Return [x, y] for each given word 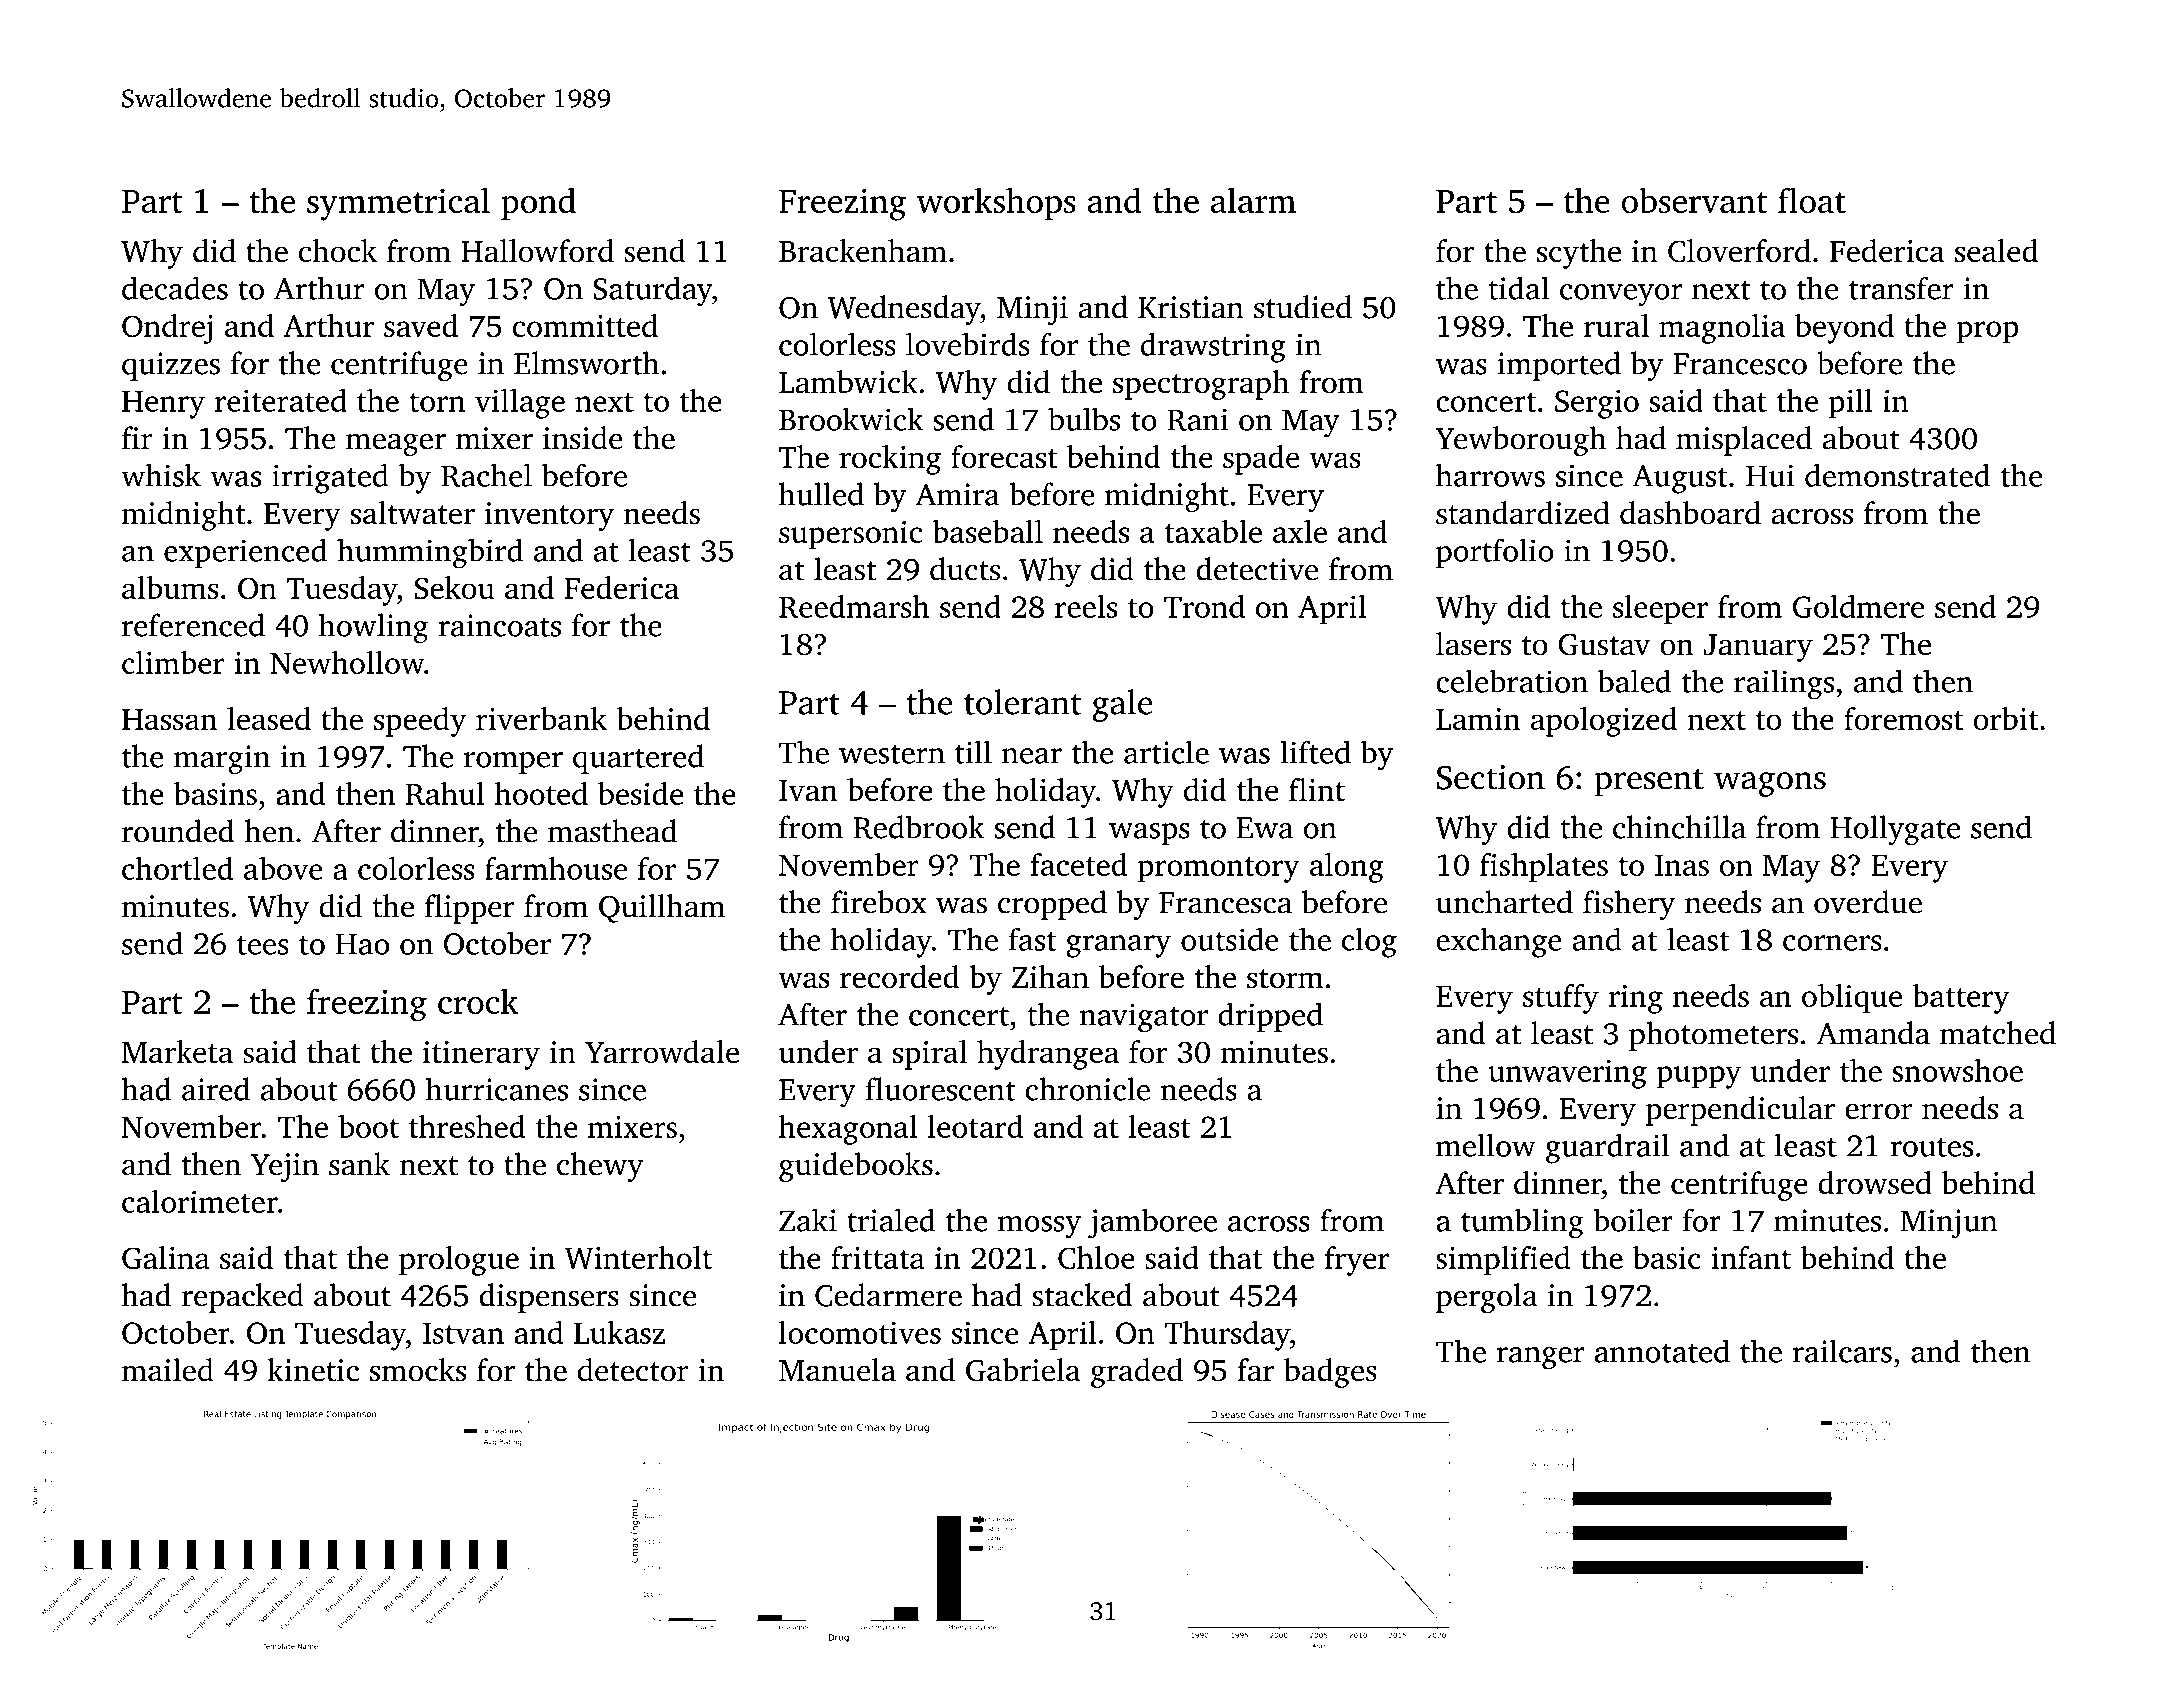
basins [215, 793]
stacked [1082, 1295]
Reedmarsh [854, 606]
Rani [1197, 419]
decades [175, 288]
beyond [1844, 329]
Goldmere [1858, 606]
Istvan [463, 1333]
